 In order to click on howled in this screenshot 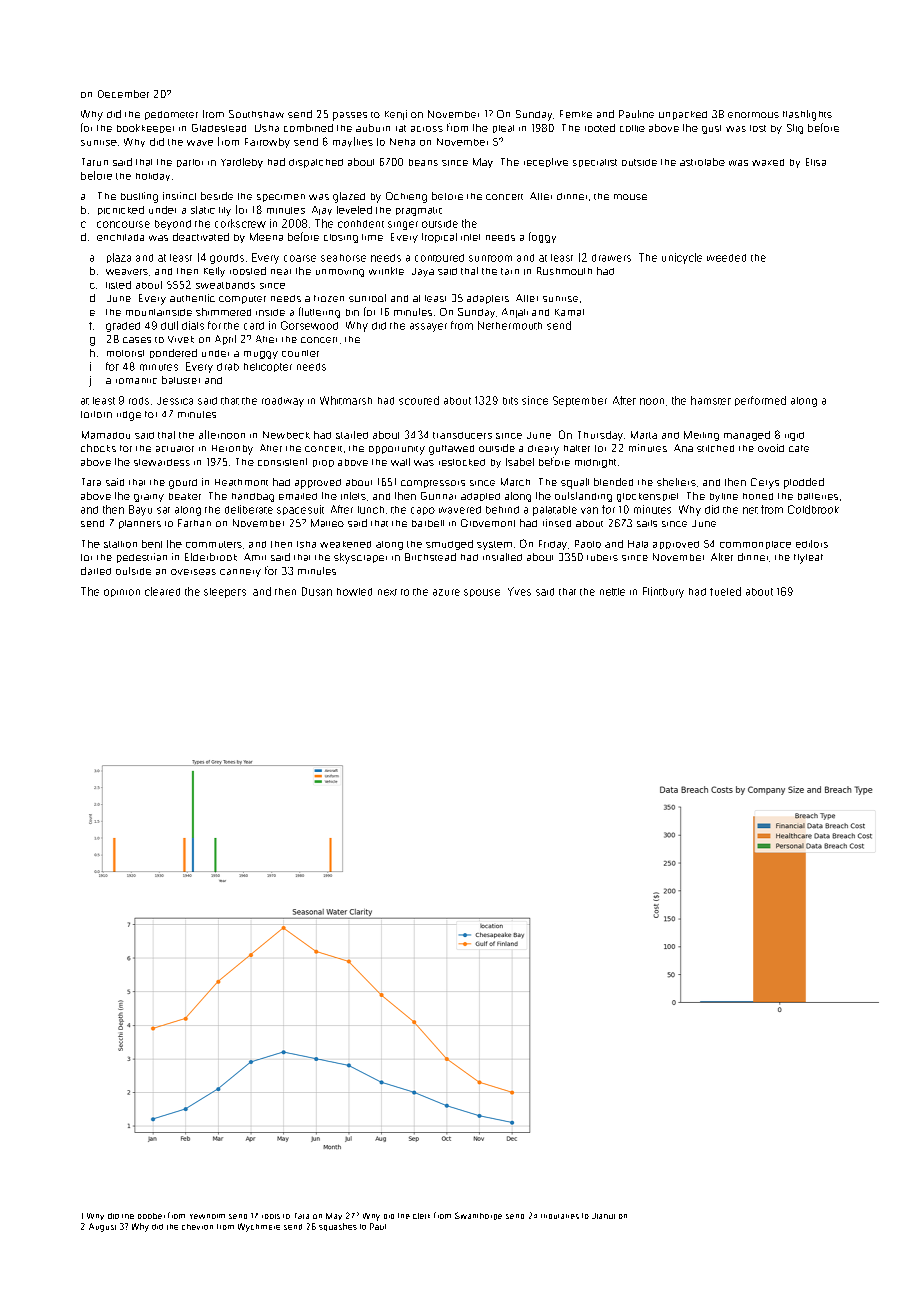, I will do `click(354, 592)`.
